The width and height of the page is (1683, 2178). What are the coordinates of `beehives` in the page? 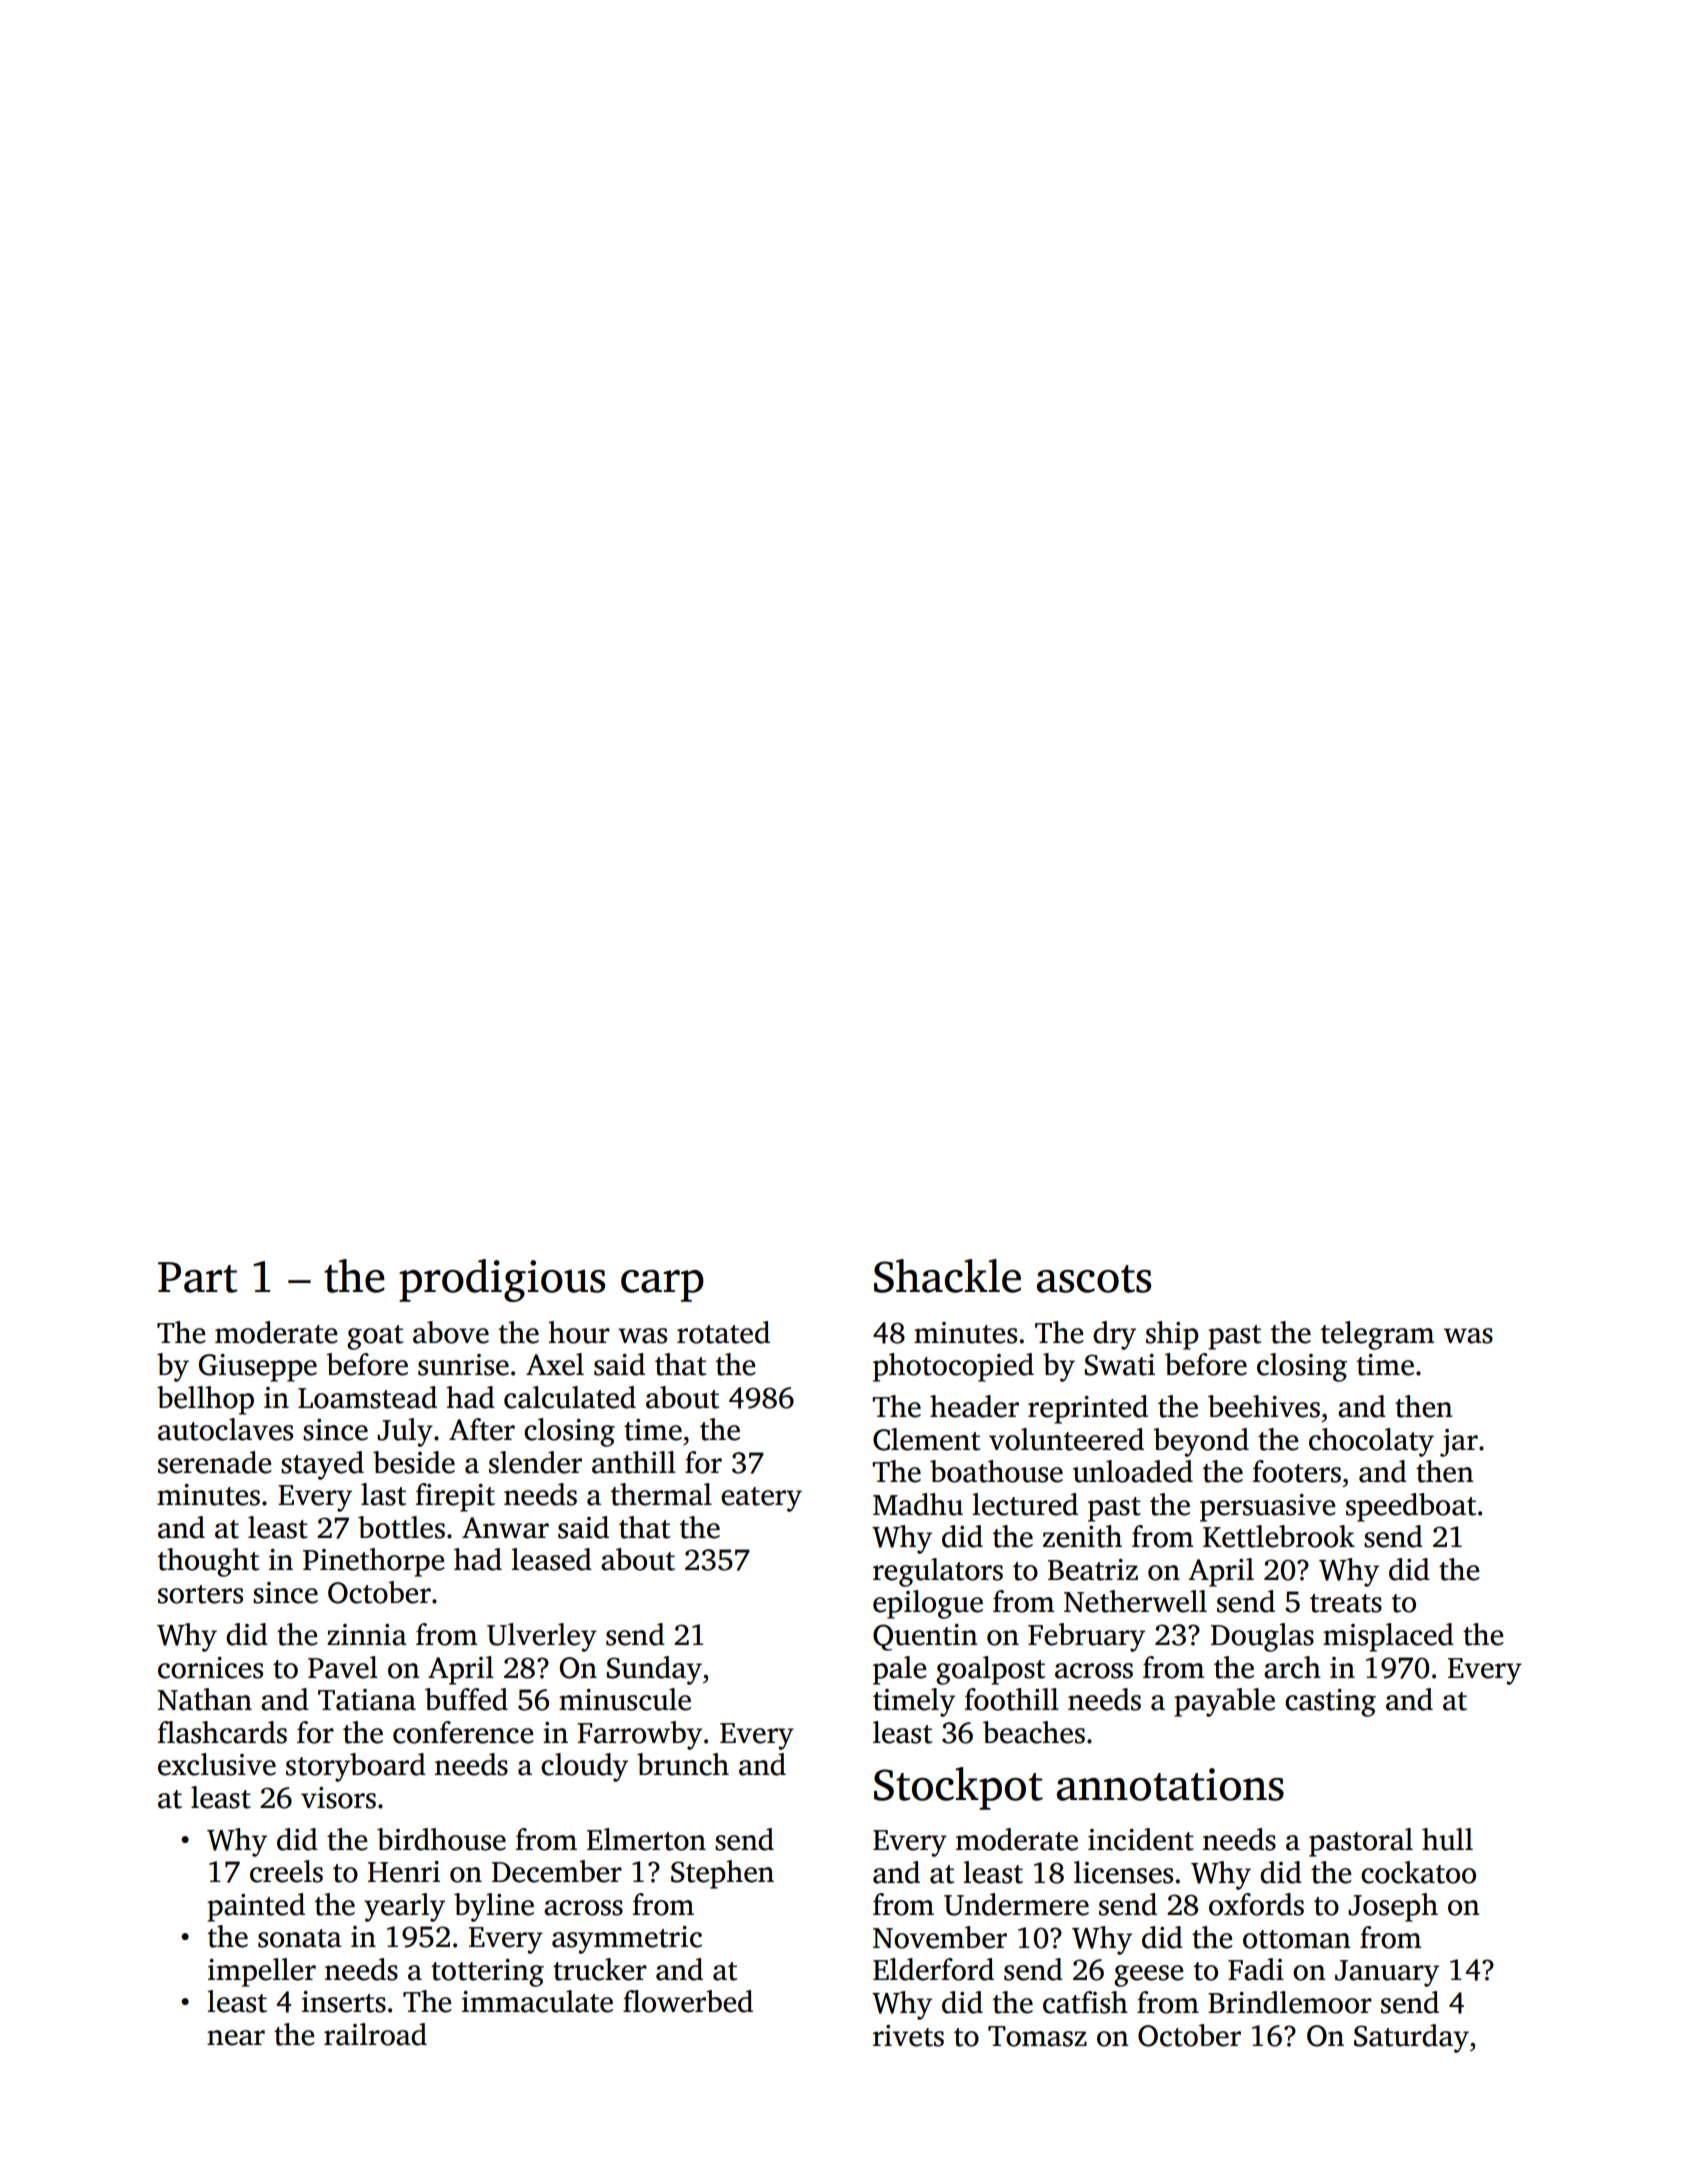 It's located at (1264, 1406).
